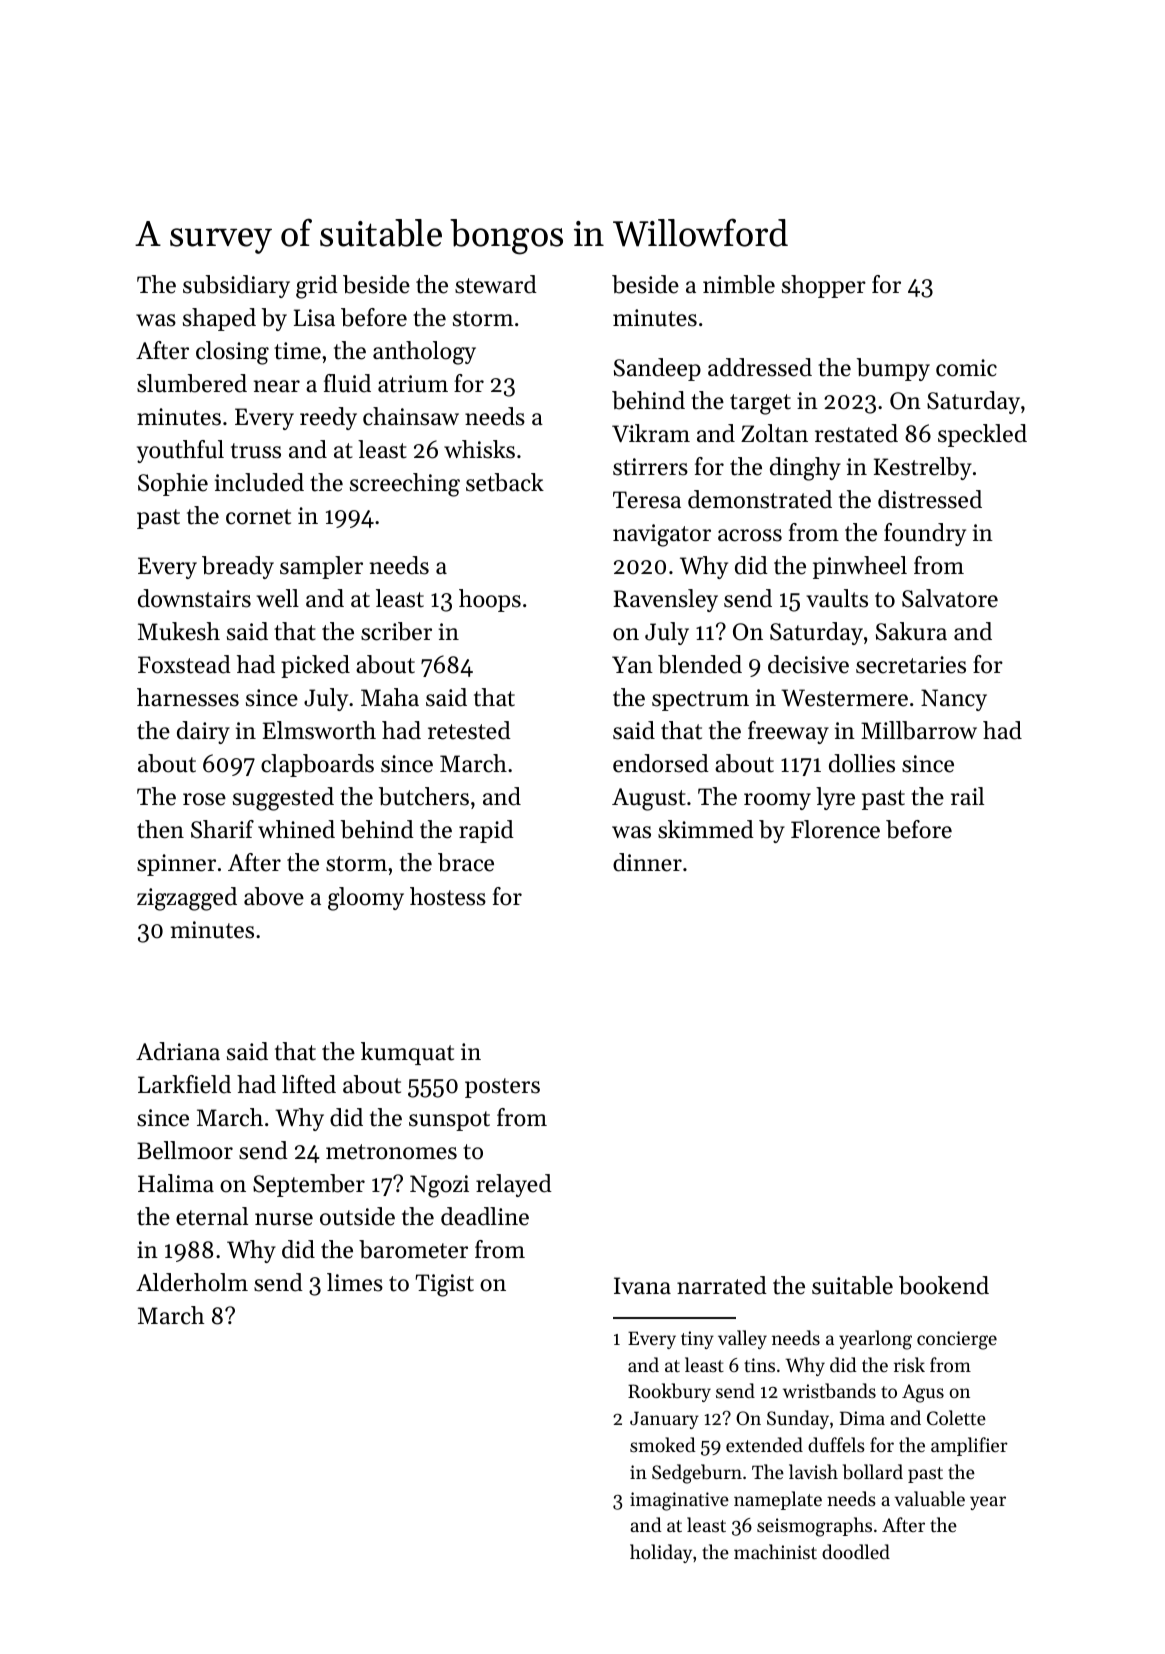 The height and width of the screenshot is (1654, 1165). Describe the element at coordinates (835, 829) in the screenshot. I see `Florence` at that location.
